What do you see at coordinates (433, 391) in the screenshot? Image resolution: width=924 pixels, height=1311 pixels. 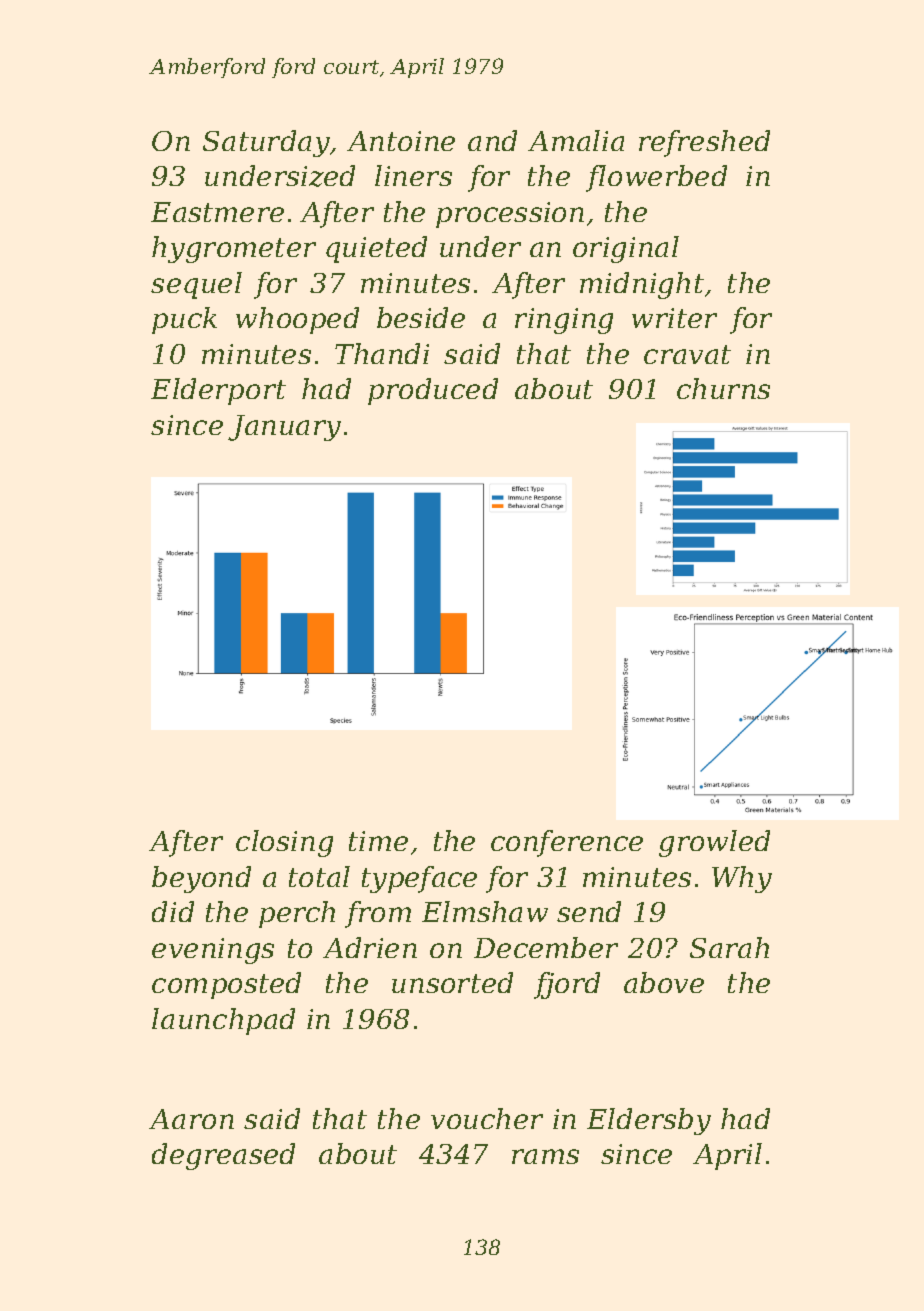 I see `produced` at bounding box center [433, 391].
